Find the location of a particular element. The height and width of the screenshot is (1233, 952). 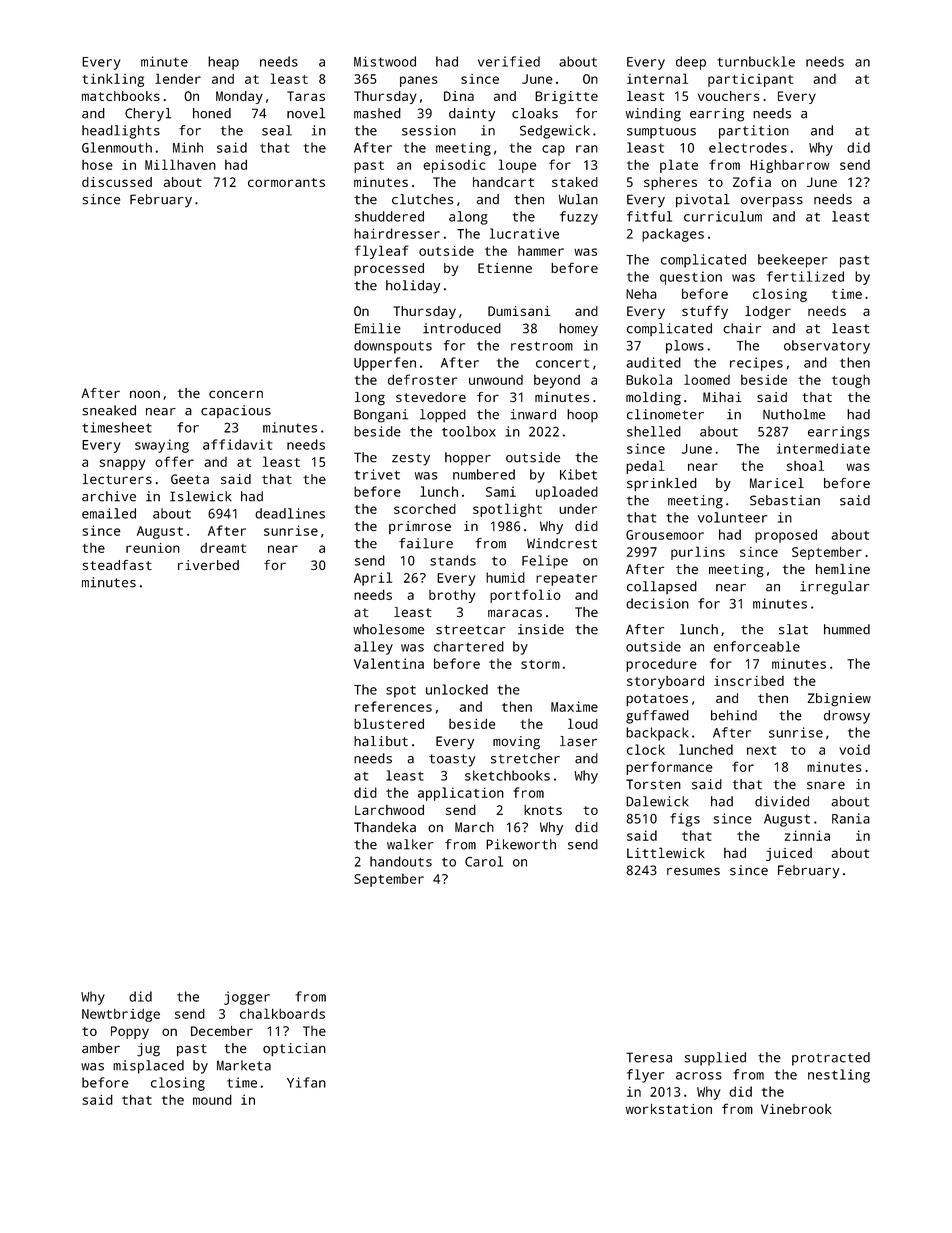

Thandeka is located at coordinates (385, 827).
